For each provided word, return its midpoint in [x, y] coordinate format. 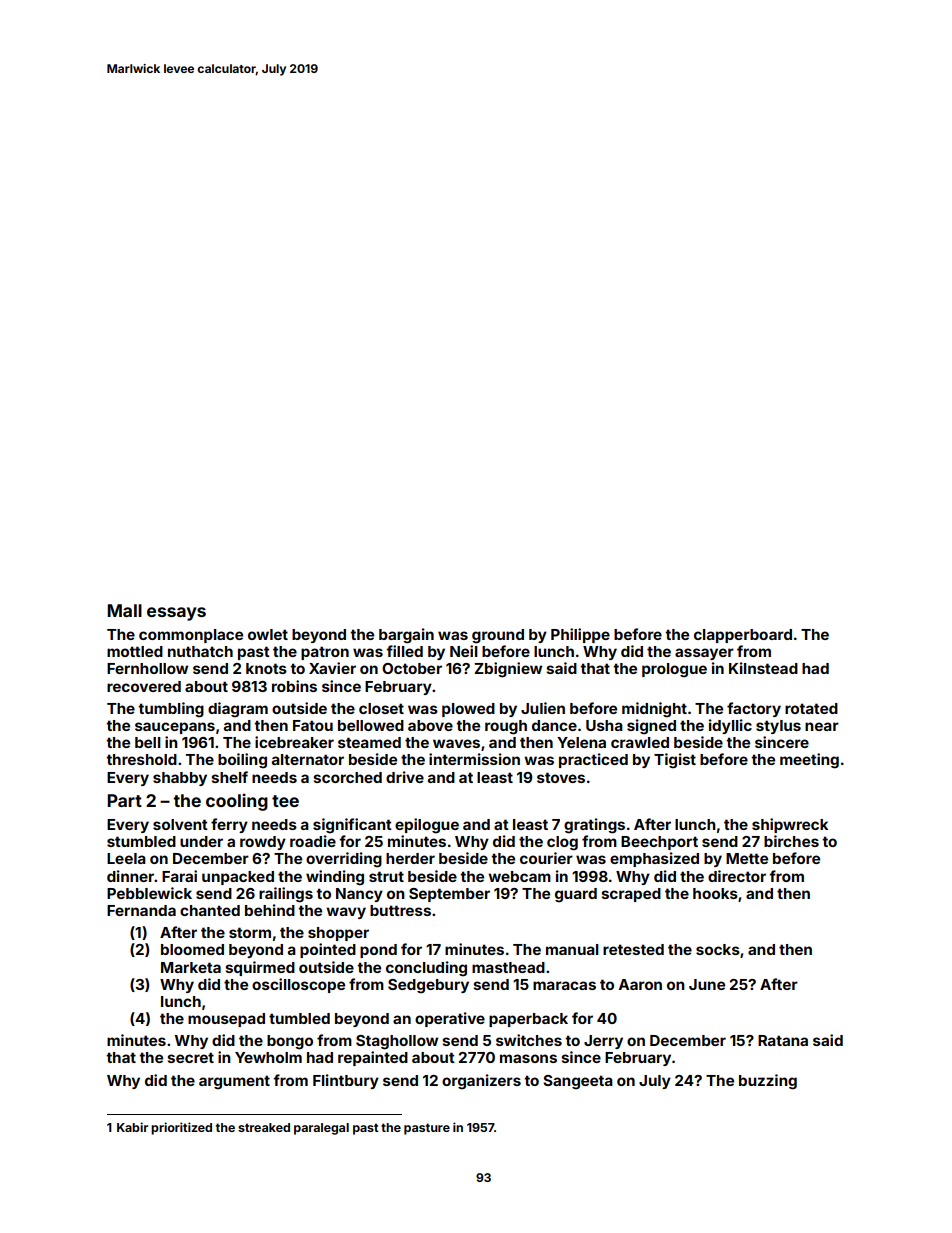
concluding [426, 969]
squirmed [260, 968]
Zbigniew [508, 670]
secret [191, 1057]
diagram [238, 710]
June [707, 984]
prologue [674, 670]
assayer [704, 654]
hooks [715, 893]
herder [410, 858]
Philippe [580, 635]
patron [325, 653]
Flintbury [346, 1081]
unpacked [238, 878]
